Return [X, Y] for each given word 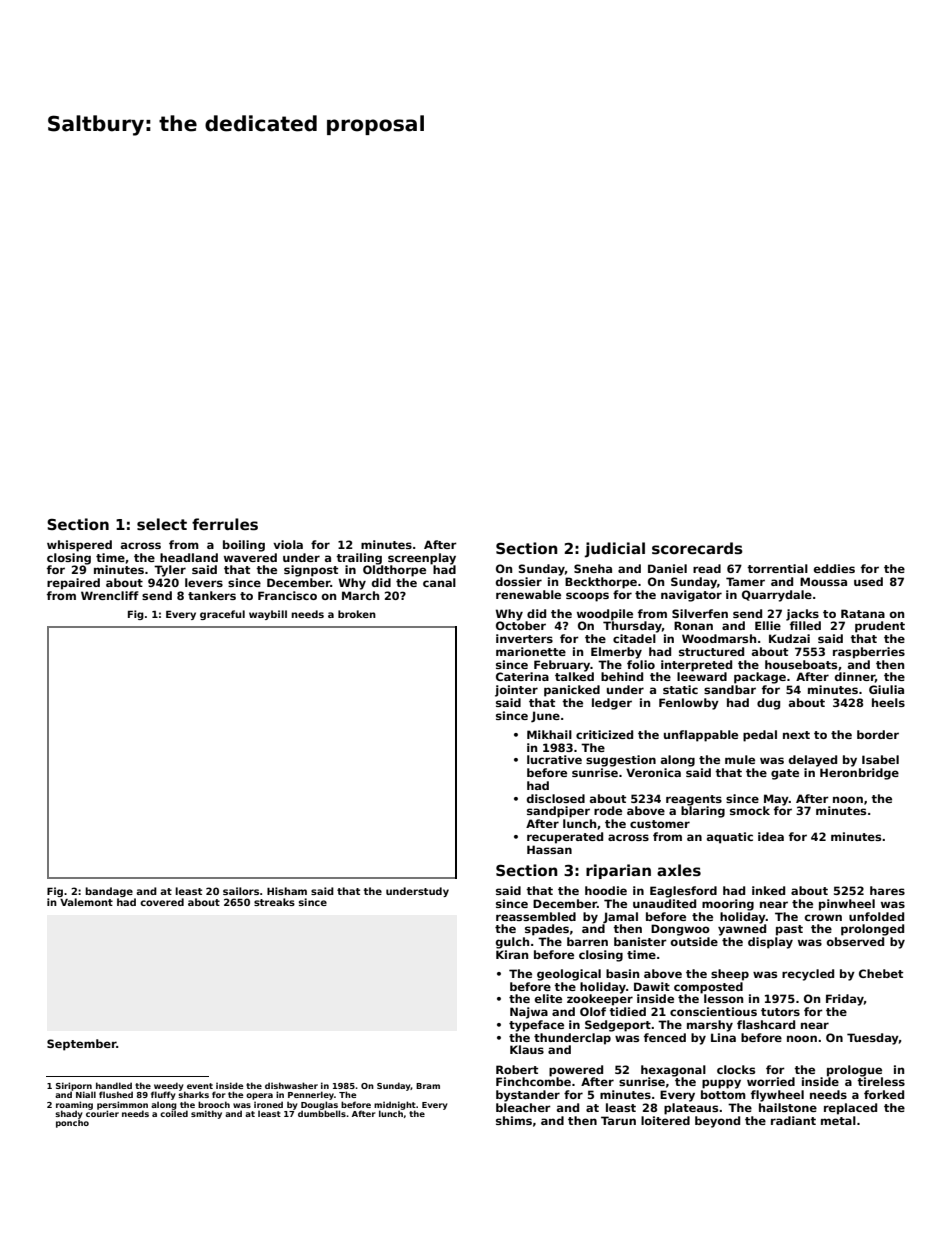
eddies [834, 568]
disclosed [556, 798]
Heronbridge [859, 774]
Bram [428, 1086]
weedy [169, 1086]
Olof [593, 1011]
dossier [519, 581]
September [81, 1045]
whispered [79, 546]
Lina [723, 1037]
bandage [109, 892]
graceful [222, 615]
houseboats [801, 664]
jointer [516, 691]
